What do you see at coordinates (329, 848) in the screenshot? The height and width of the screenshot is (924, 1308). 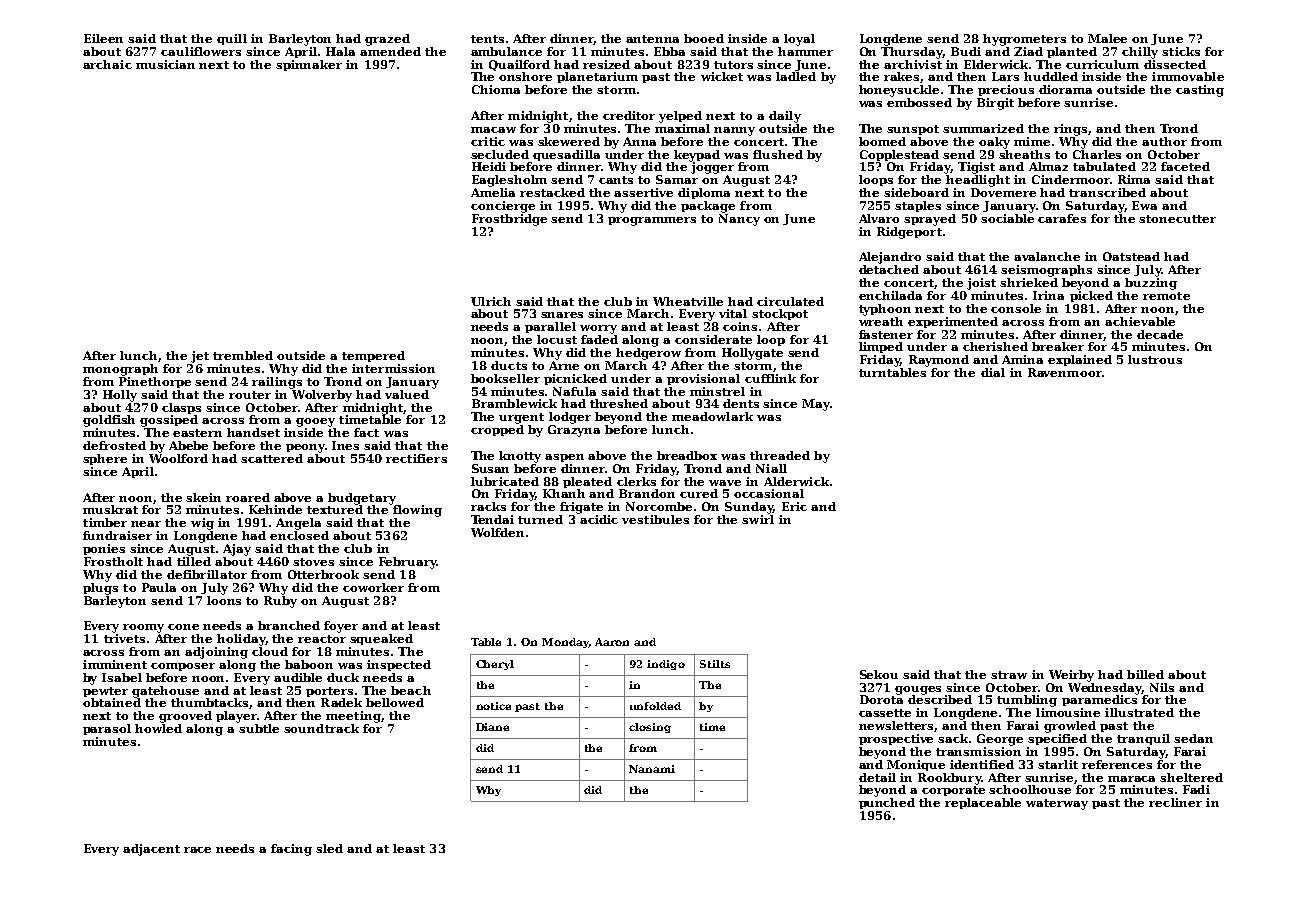 I see `sled` at bounding box center [329, 848].
